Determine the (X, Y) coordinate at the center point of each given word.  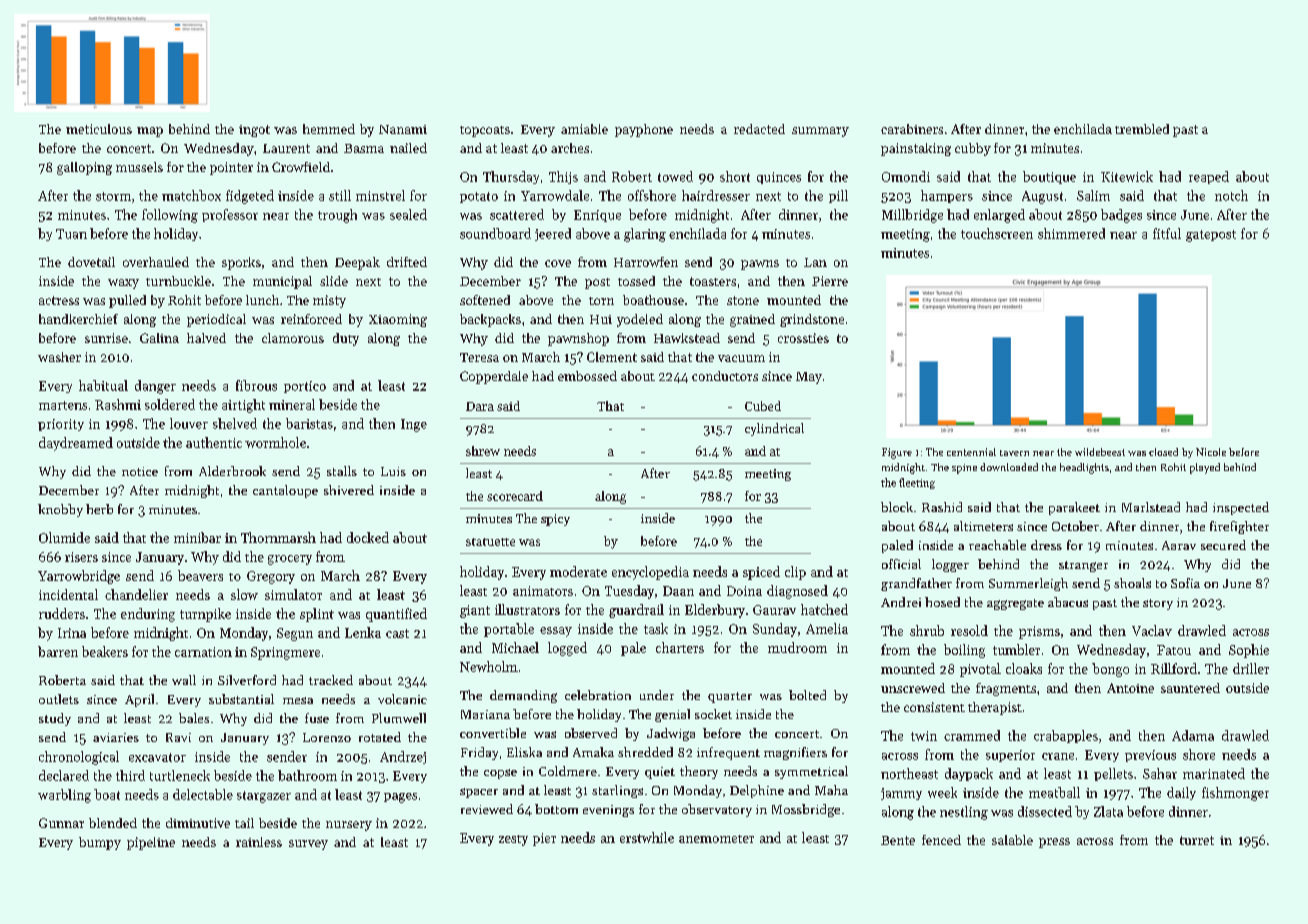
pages (400, 798)
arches (570, 148)
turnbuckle (178, 281)
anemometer (716, 839)
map (150, 132)
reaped (1209, 177)
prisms (1039, 632)
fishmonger (1235, 794)
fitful (1167, 233)
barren (58, 651)
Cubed (763, 406)
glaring (645, 235)
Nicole (1211, 452)
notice (140, 471)
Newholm (489, 666)
